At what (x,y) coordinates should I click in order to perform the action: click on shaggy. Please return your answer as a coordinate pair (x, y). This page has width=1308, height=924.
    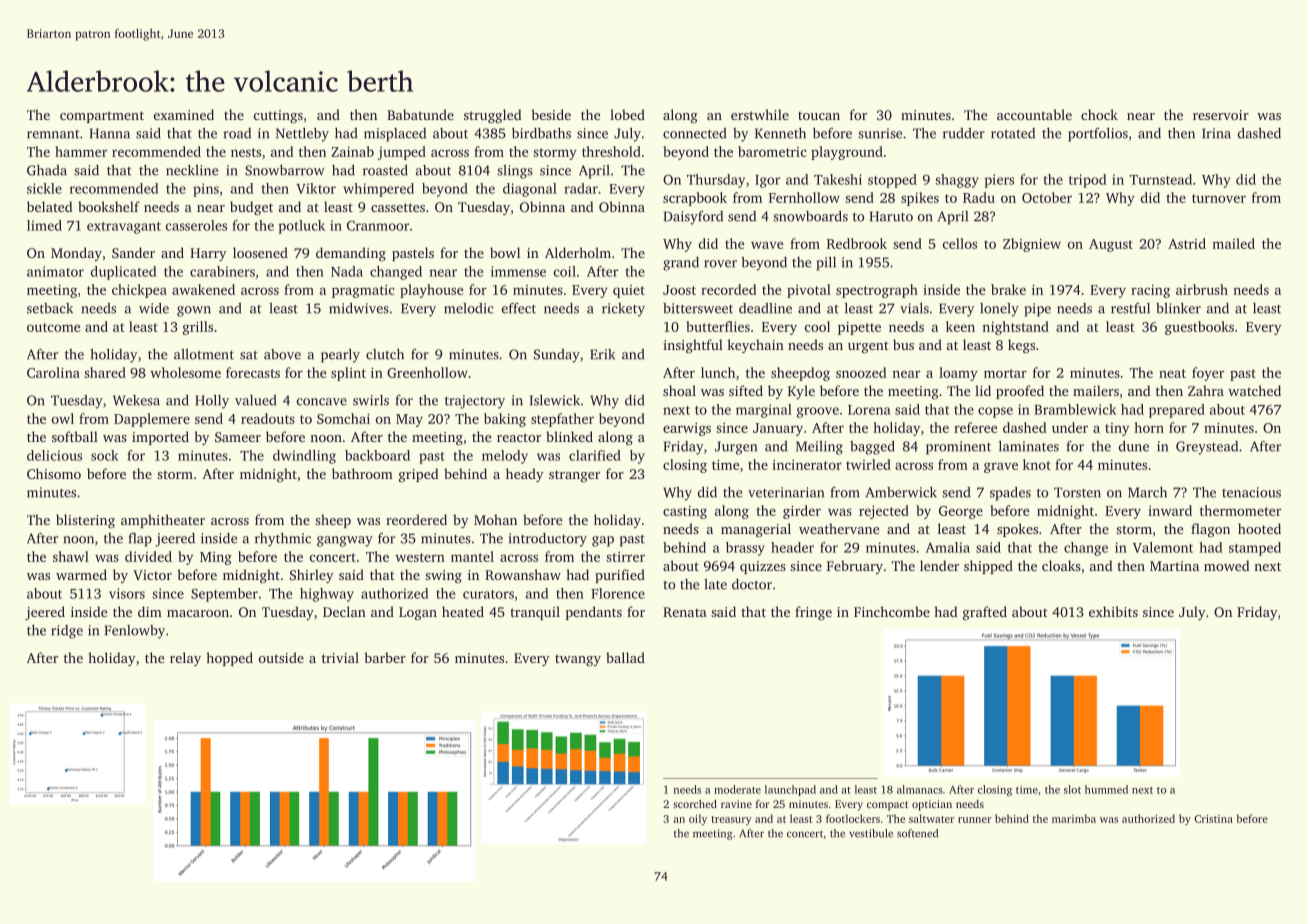
    Looking at the image, I should click on (957, 181).
